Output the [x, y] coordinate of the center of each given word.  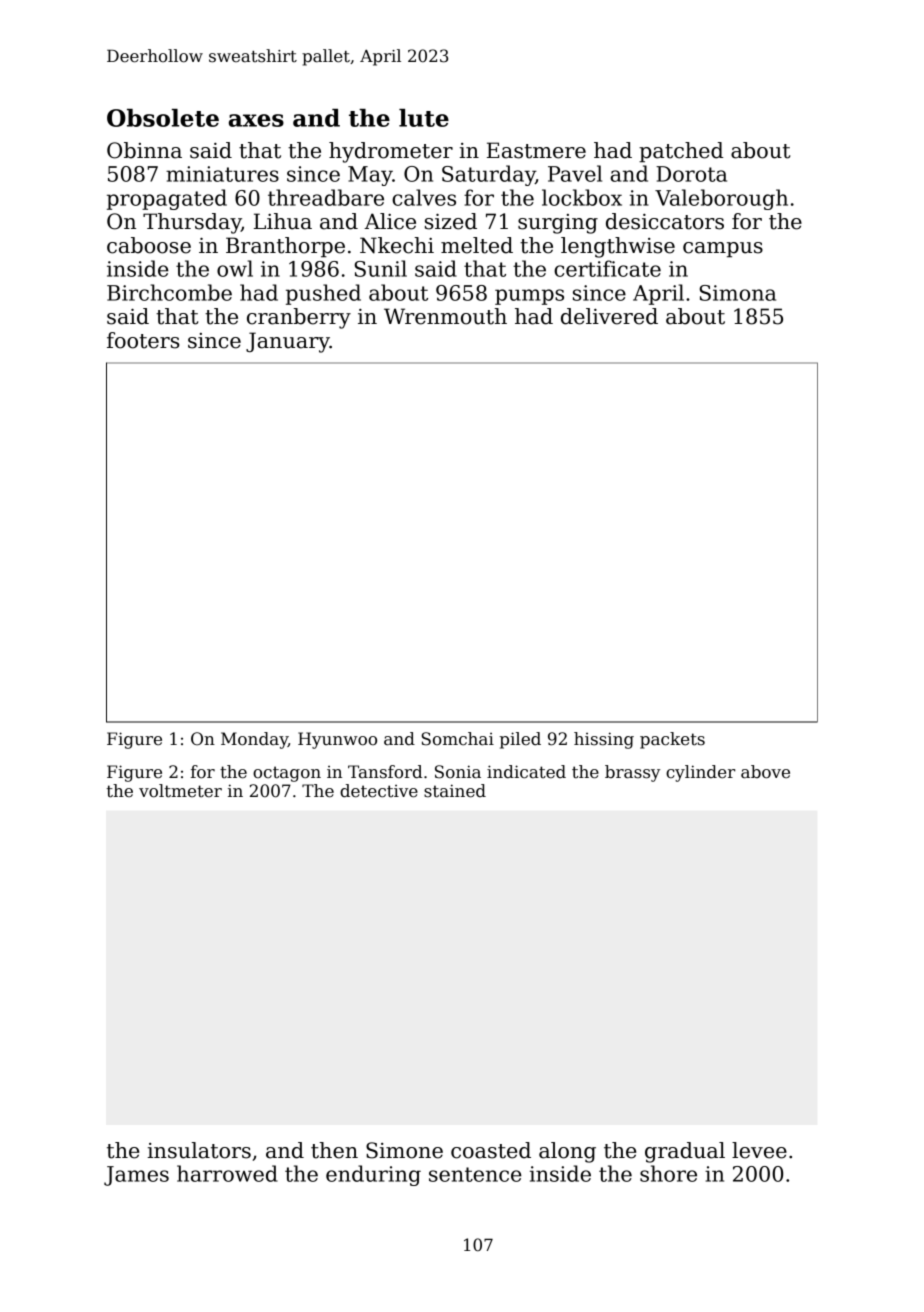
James [136, 1176]
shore [668, 1173]
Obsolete [163, 118]
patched [681, 152]
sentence [475, 1174]
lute [424, 118]
